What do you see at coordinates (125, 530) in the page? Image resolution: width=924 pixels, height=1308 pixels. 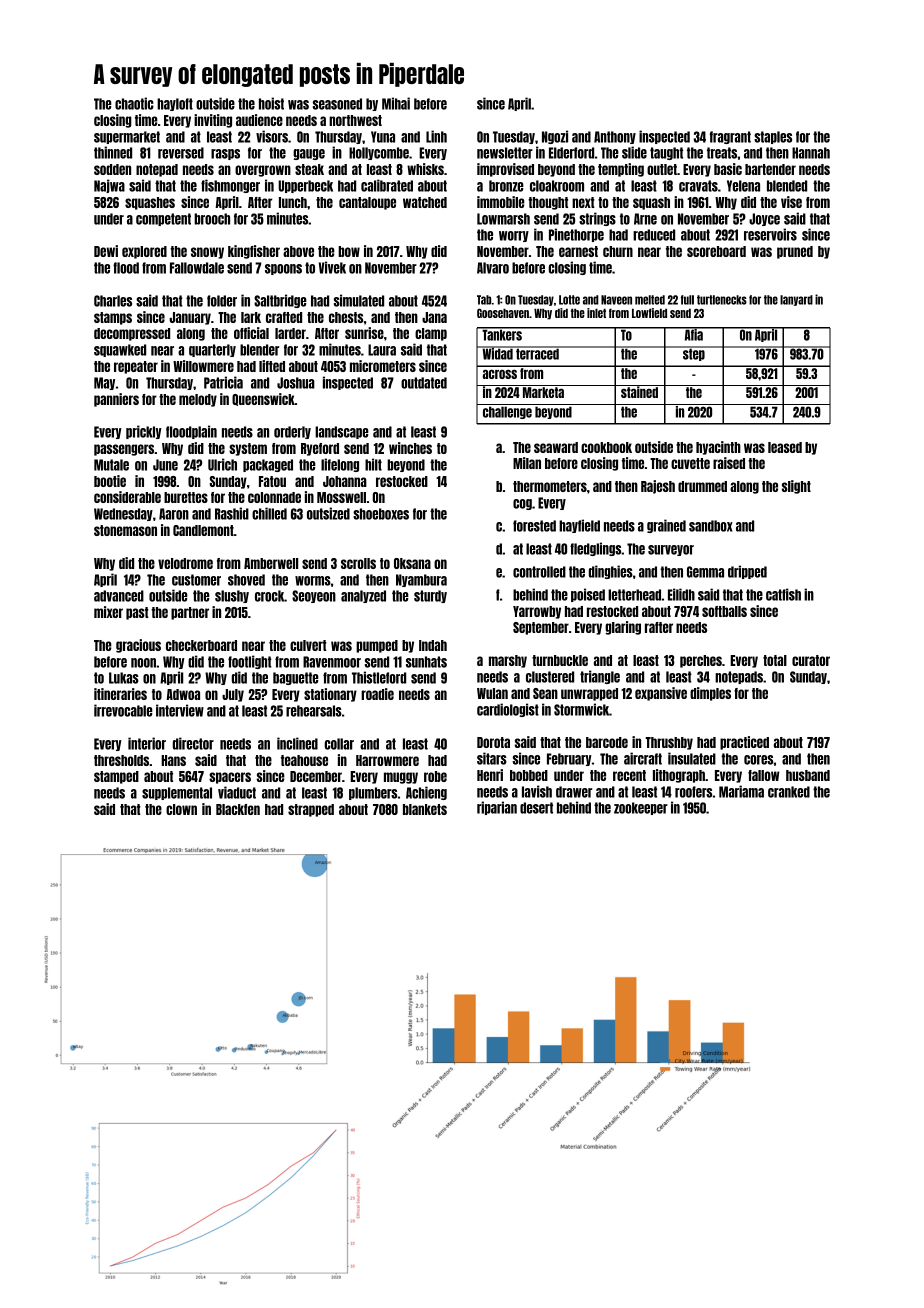 I see `stonemason` at bounding box center [125, 530].
